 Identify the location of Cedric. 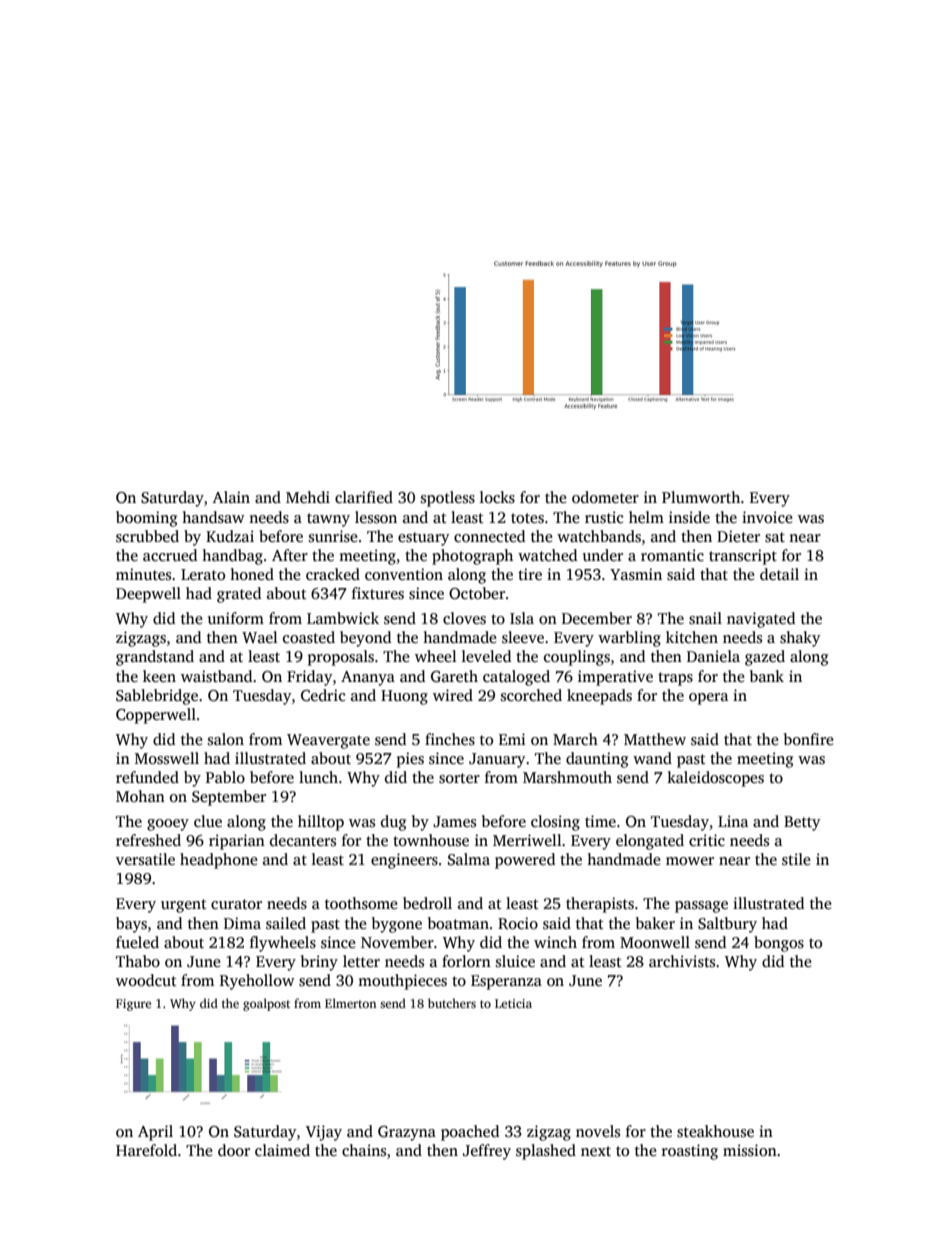
(323, 695).
